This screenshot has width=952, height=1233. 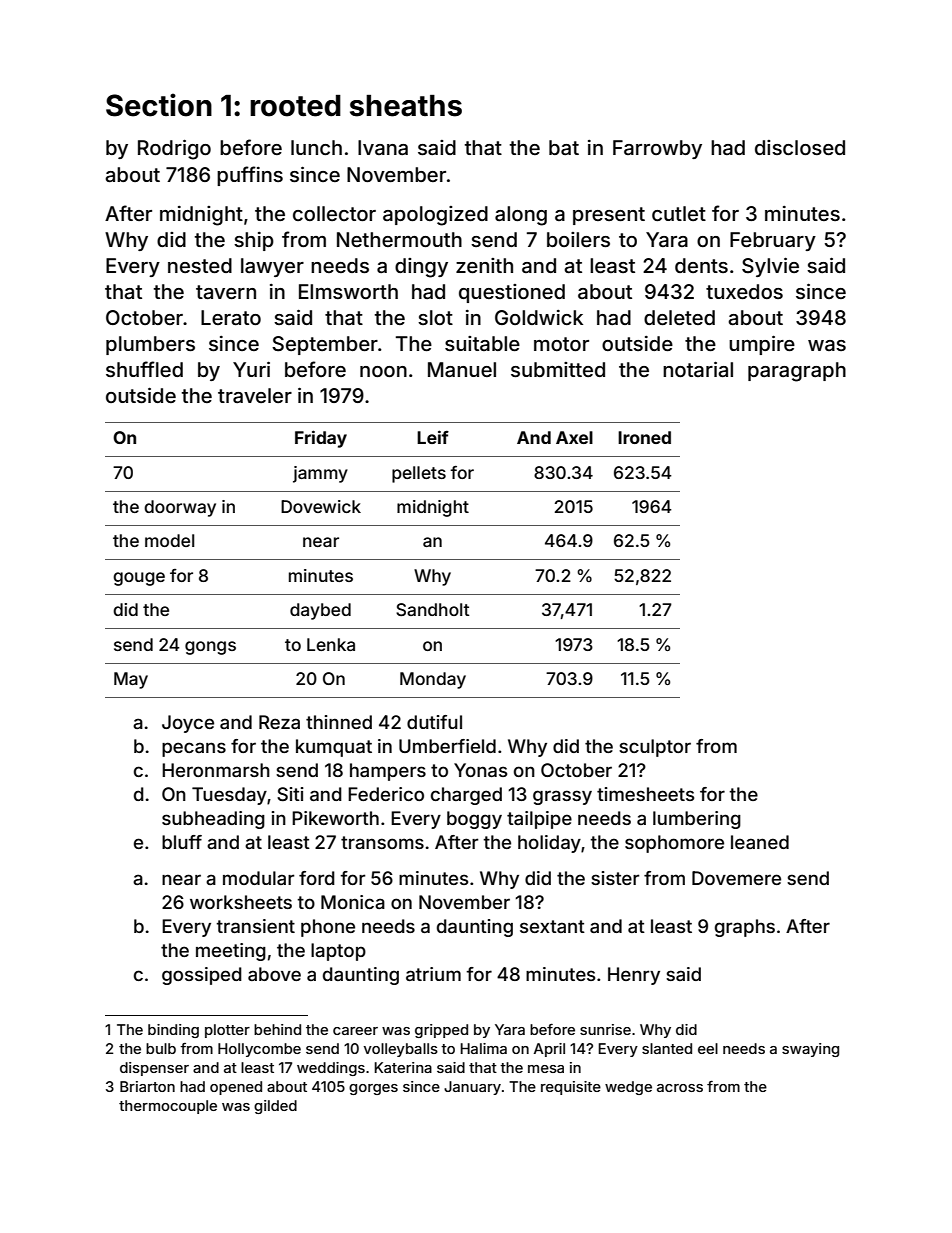 What do you see at coordinates (760, 842) in the screenshot?
I see `leaned` at bounding box center [760, 842].
